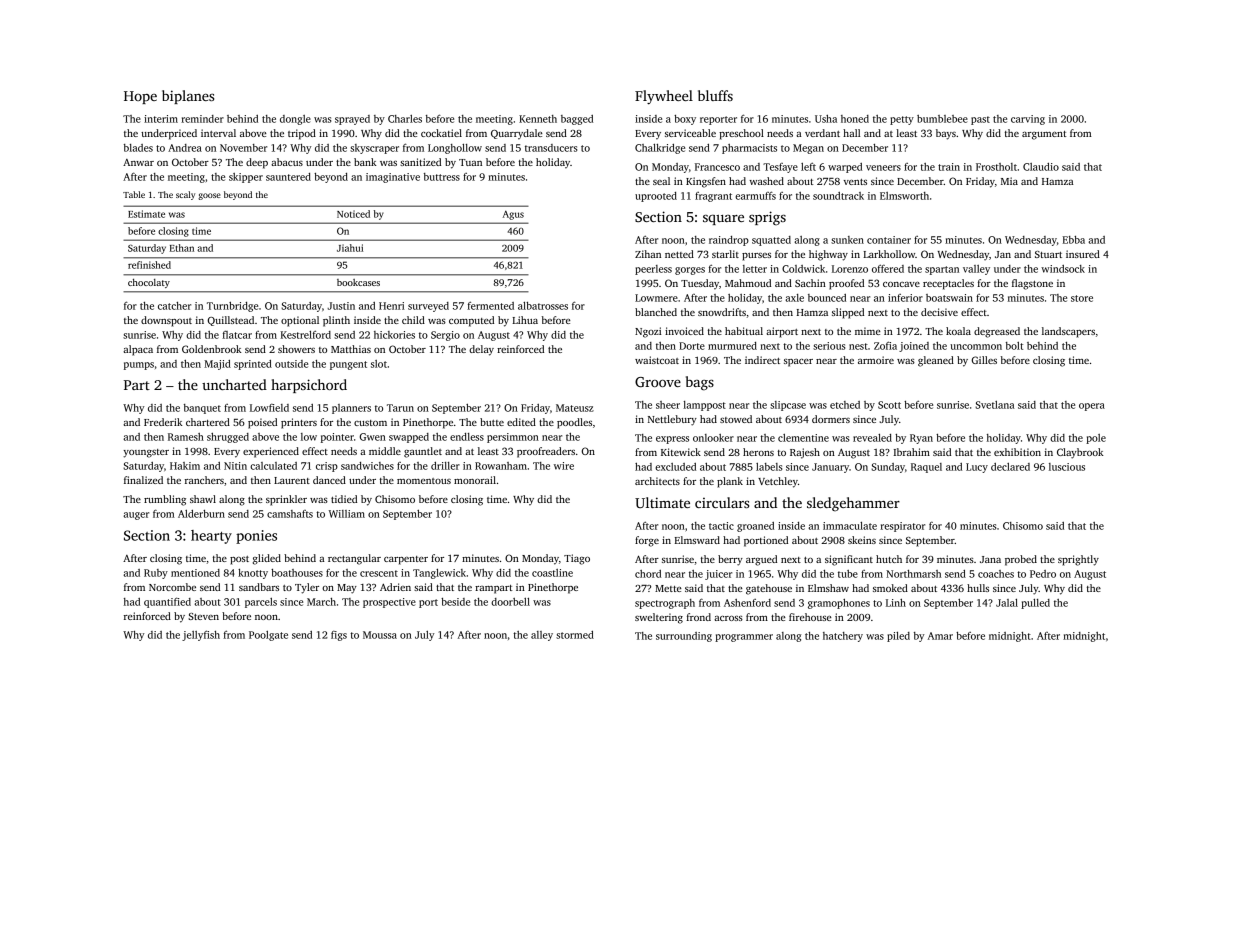  Describe the element at coordinates (143, 480) in the screenshot. I see `finalized` at that location.
